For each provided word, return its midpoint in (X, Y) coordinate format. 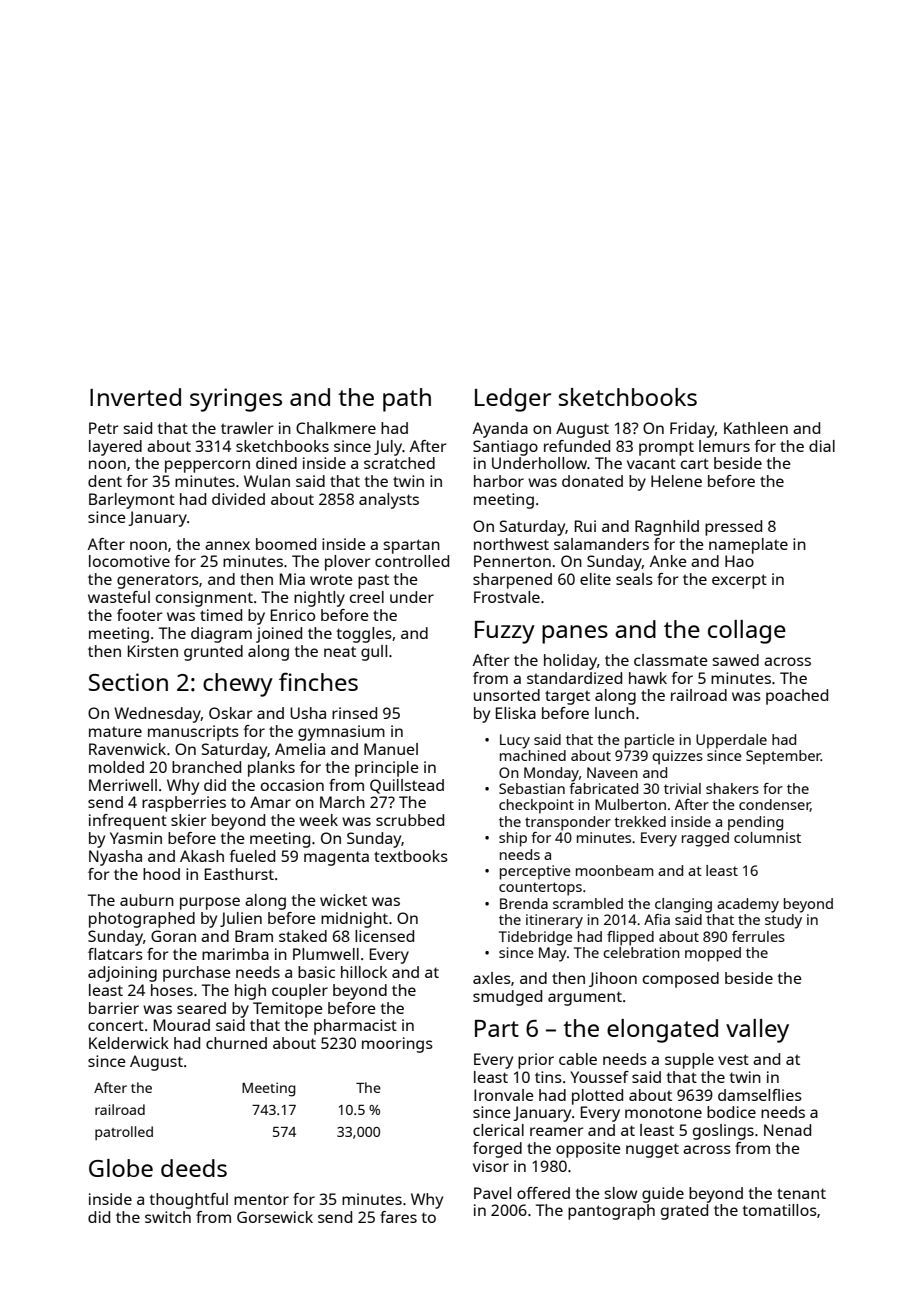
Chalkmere (336, 428)
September (783, 757)
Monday (551, 774)
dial (822, 446)
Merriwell (123, 785)
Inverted (135, 397)
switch (168, 1217)
